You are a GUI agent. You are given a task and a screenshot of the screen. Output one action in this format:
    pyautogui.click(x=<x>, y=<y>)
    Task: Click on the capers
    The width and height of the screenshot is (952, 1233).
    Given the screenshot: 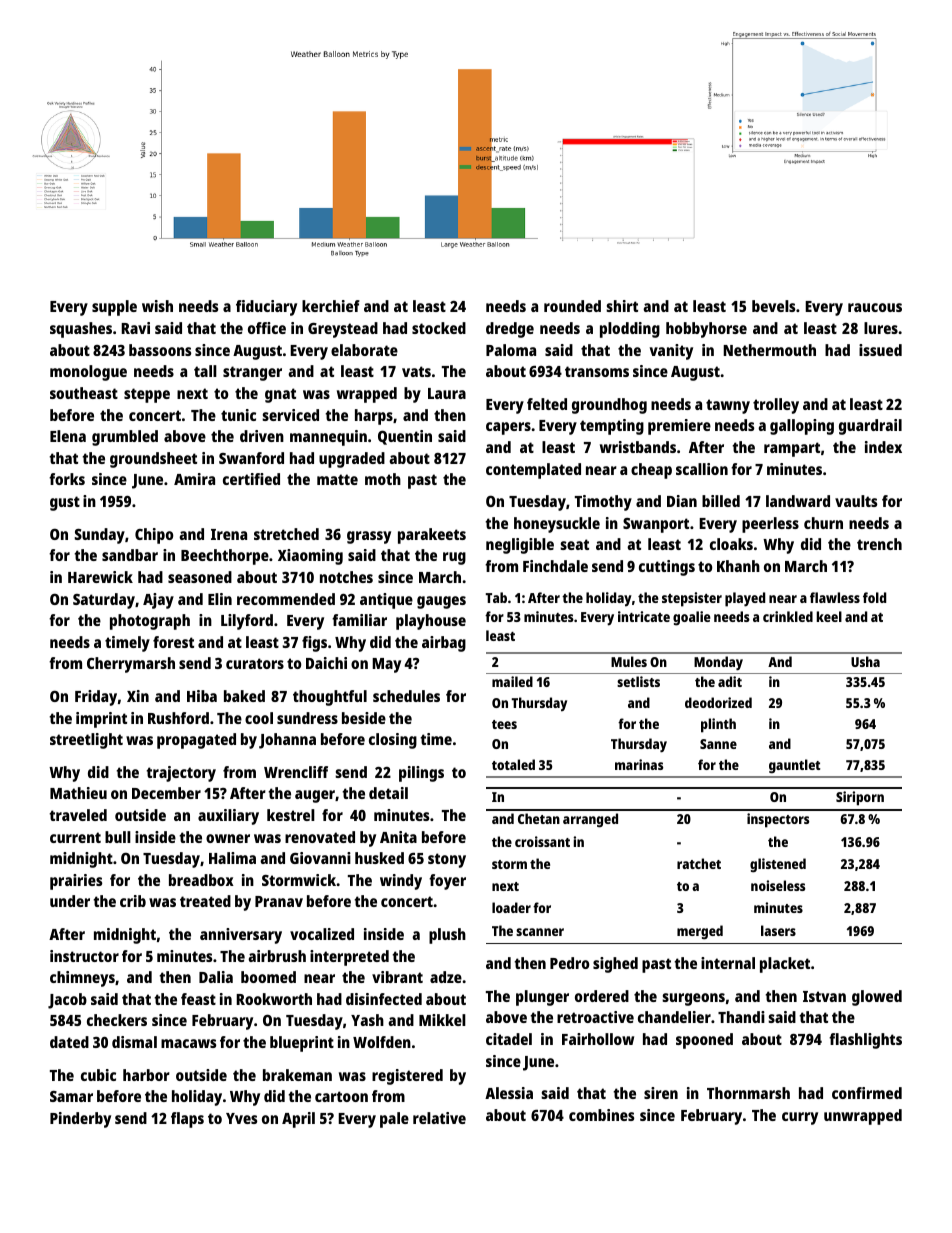 What is the action you would take?
    pyautogui.click(x=508, y=428)
